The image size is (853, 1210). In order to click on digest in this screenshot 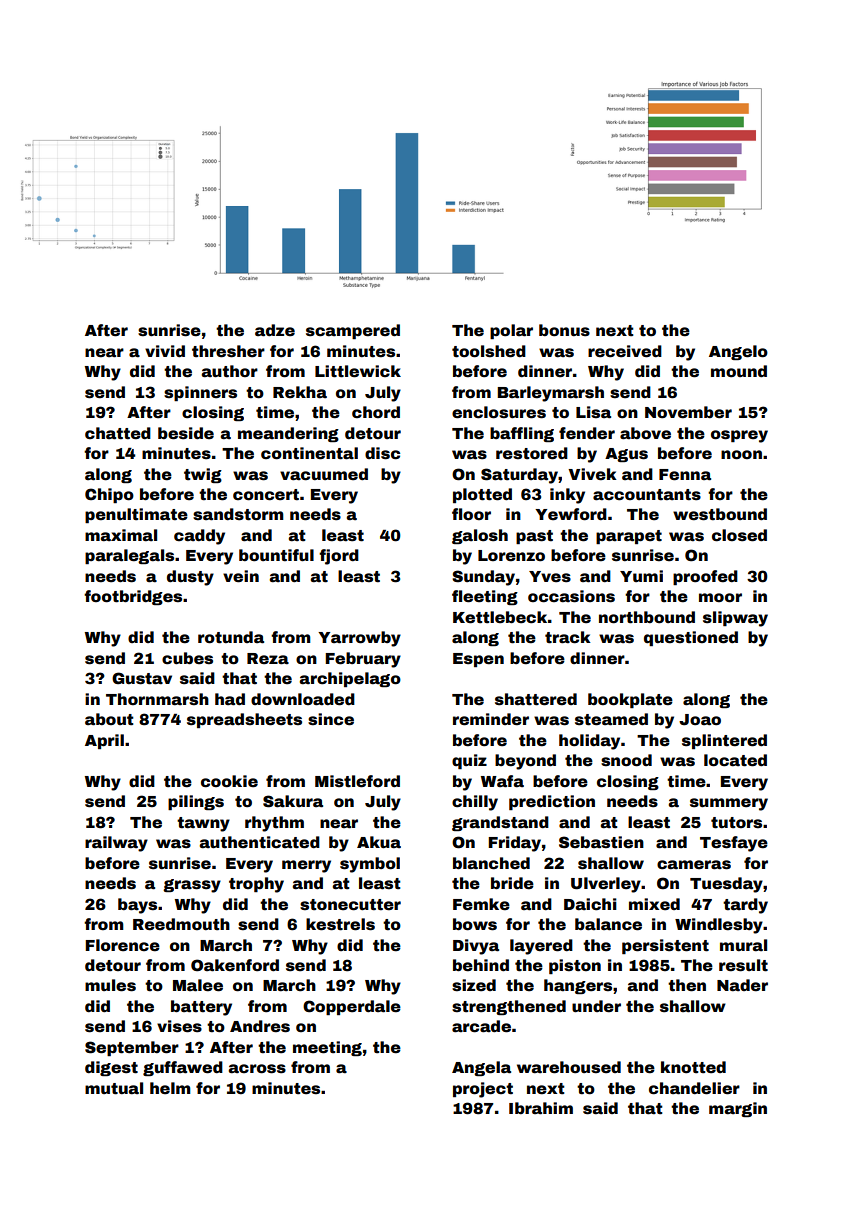, I will do `click(111, 1068)`.
